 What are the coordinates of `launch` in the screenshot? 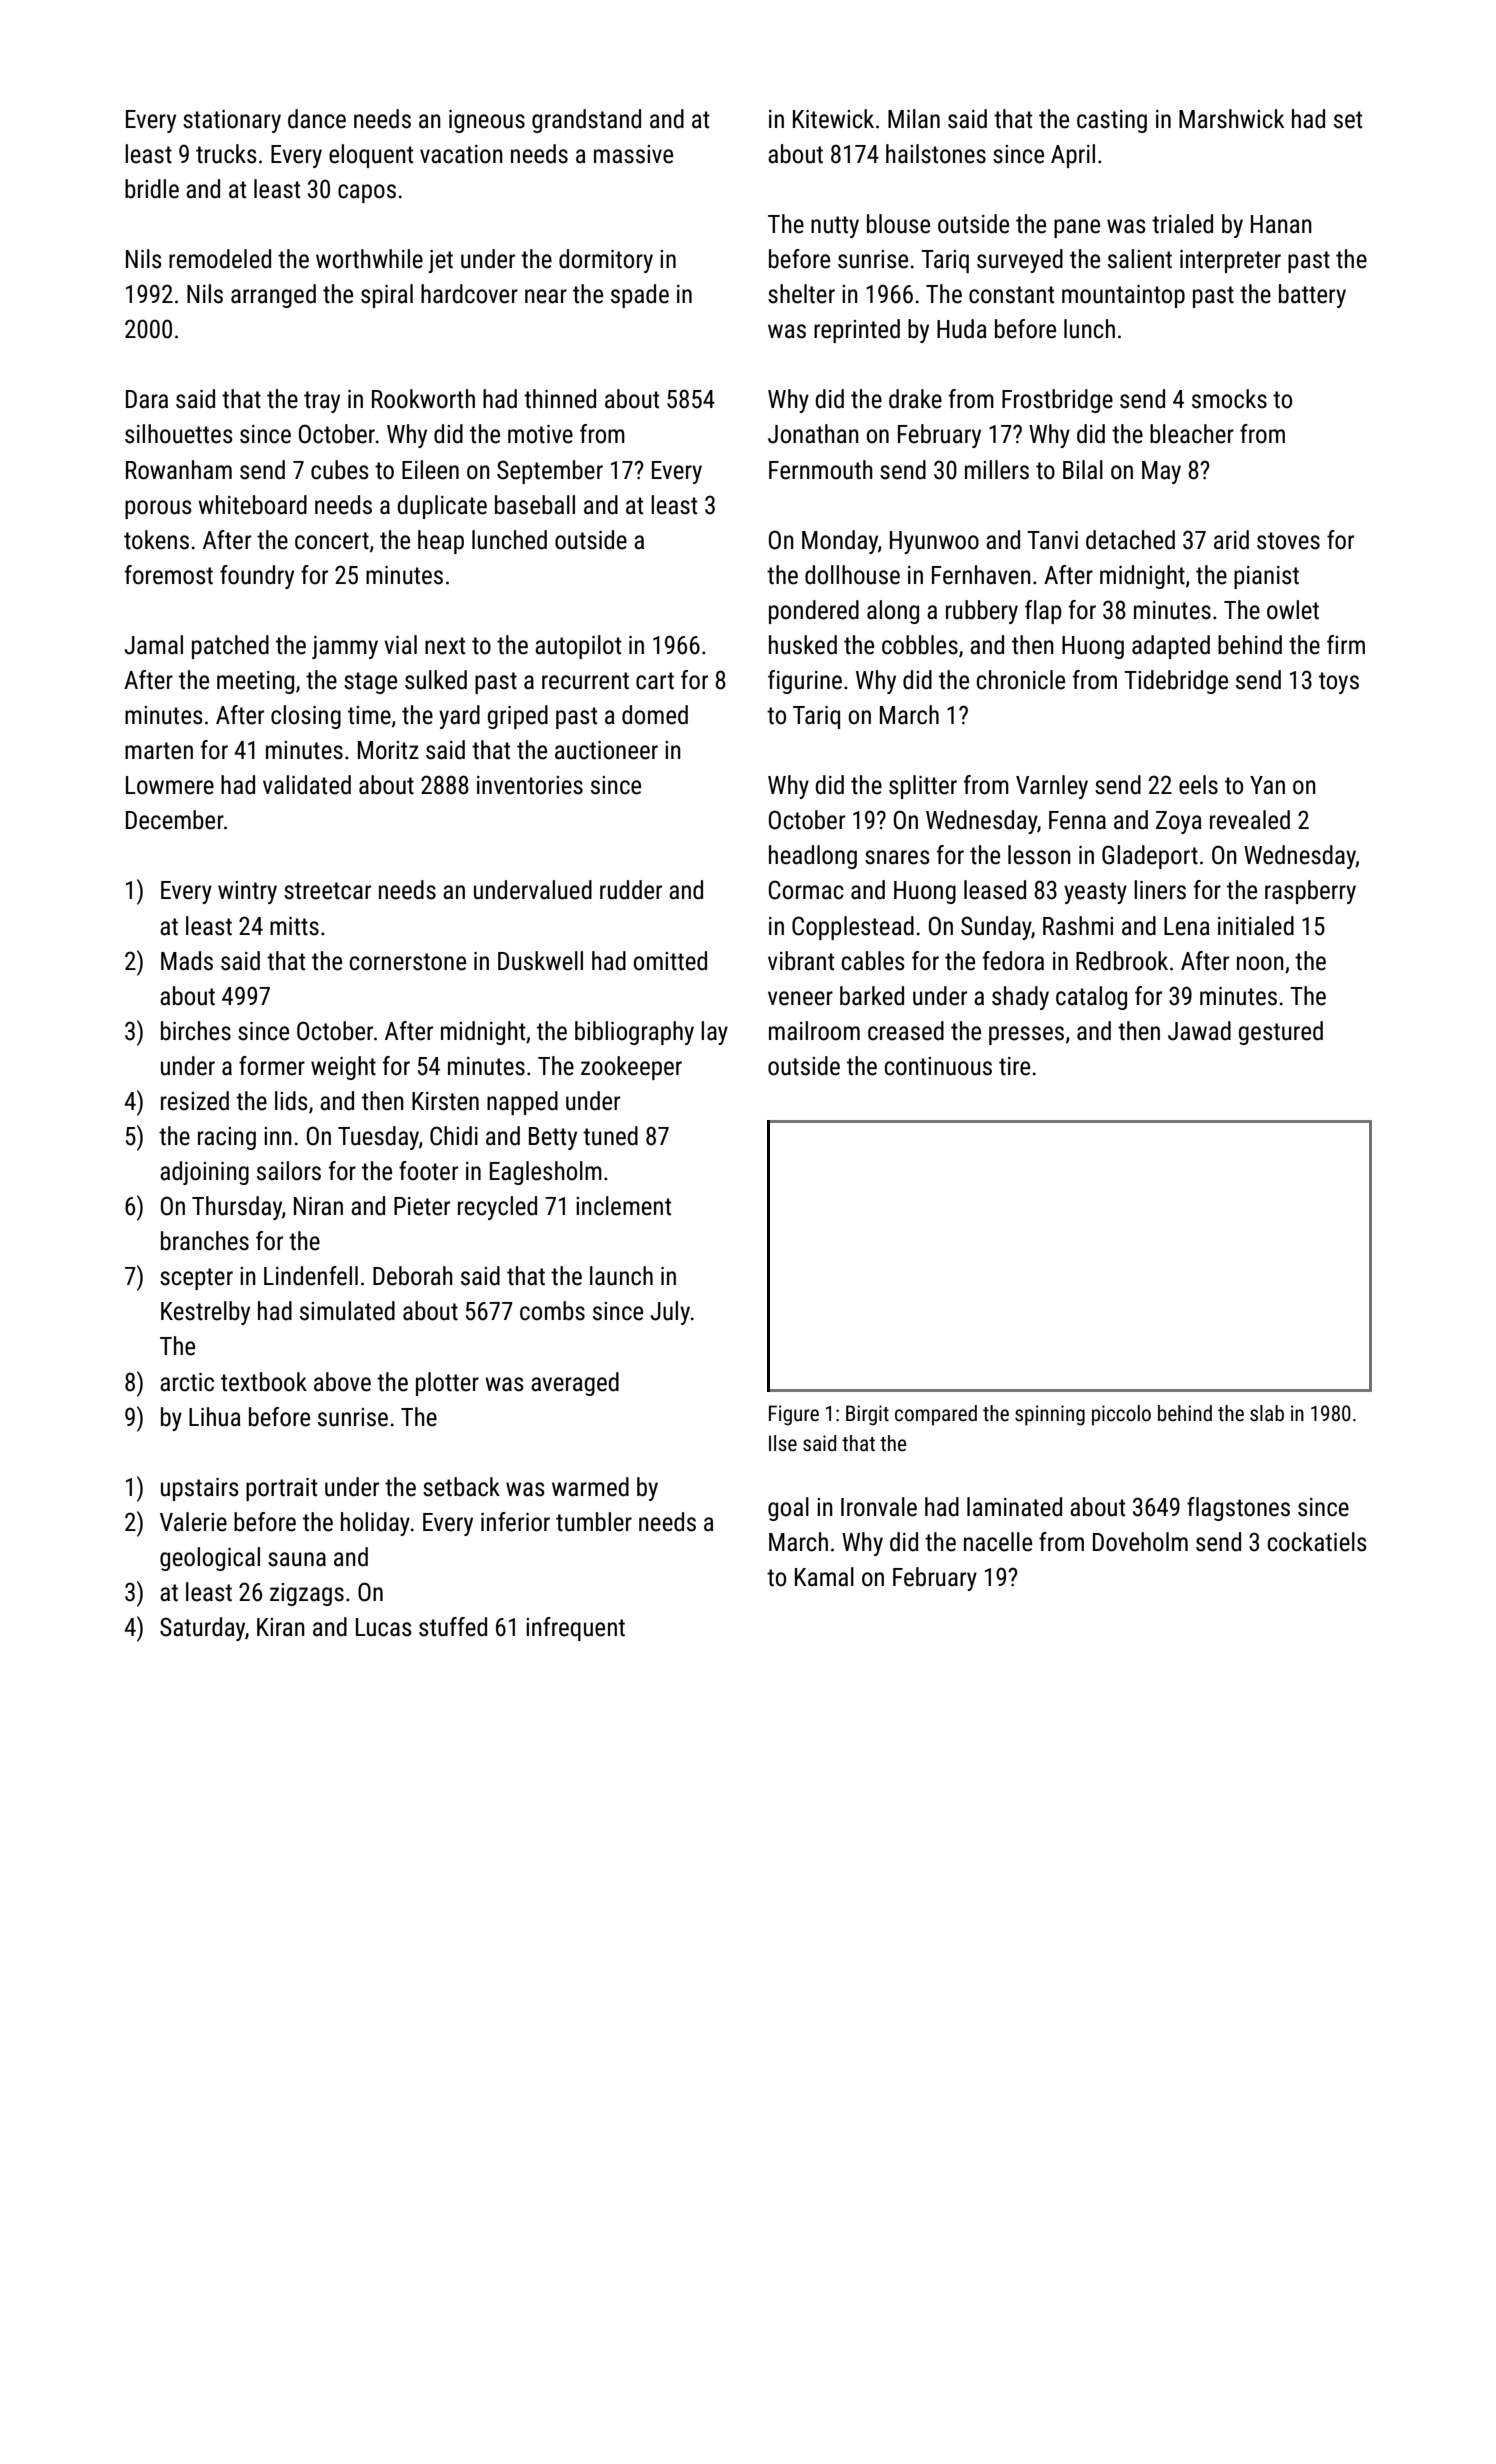 It's located at (621, 1276).
